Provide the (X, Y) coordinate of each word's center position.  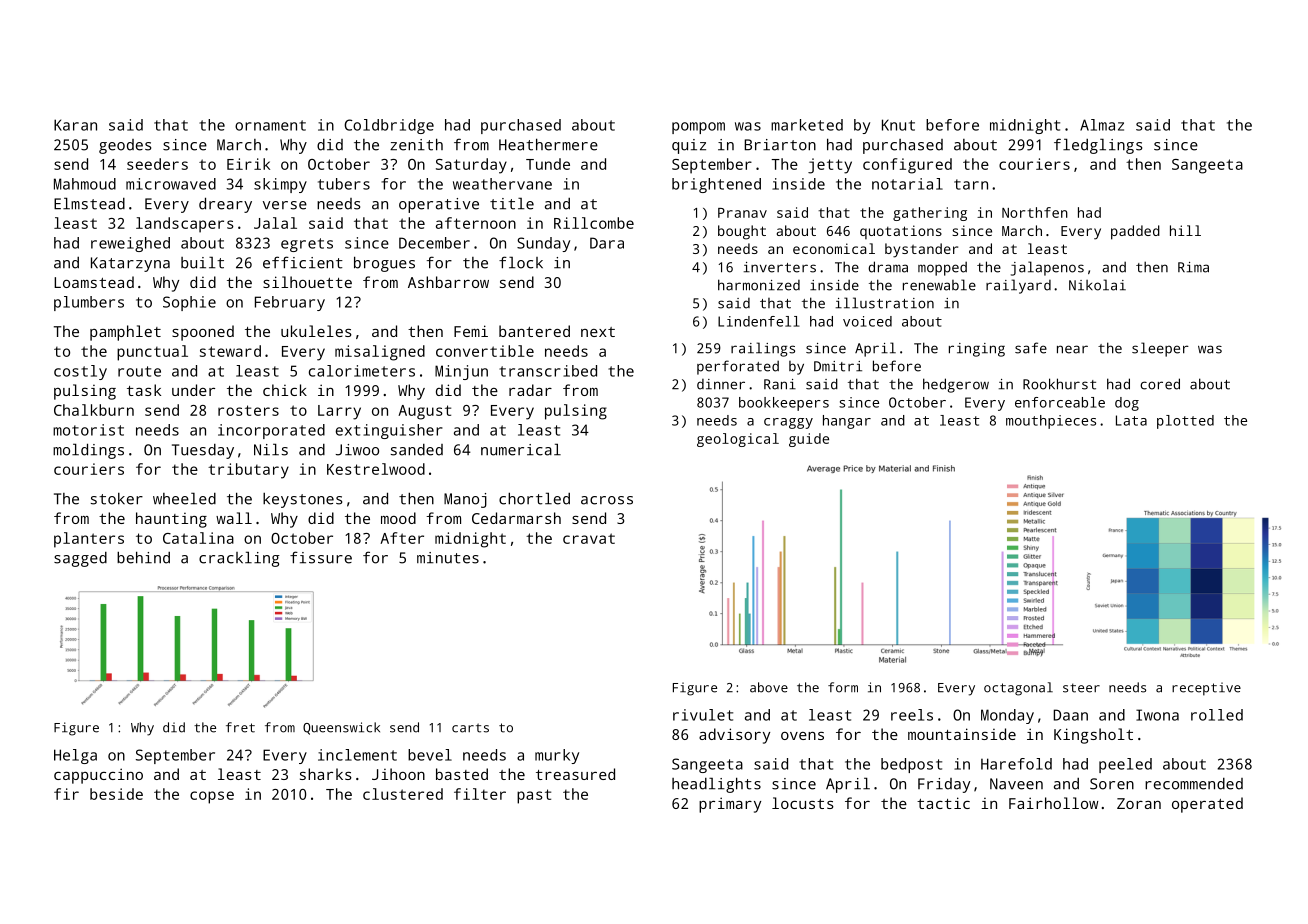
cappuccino (98, 776)
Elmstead (89, 203)
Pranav (742, 213)
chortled (534, 498)
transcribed (548, 371)
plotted (1185, 422)
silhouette (307, 282)
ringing (977, 350)
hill (1185, 230)
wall (234, 518)
